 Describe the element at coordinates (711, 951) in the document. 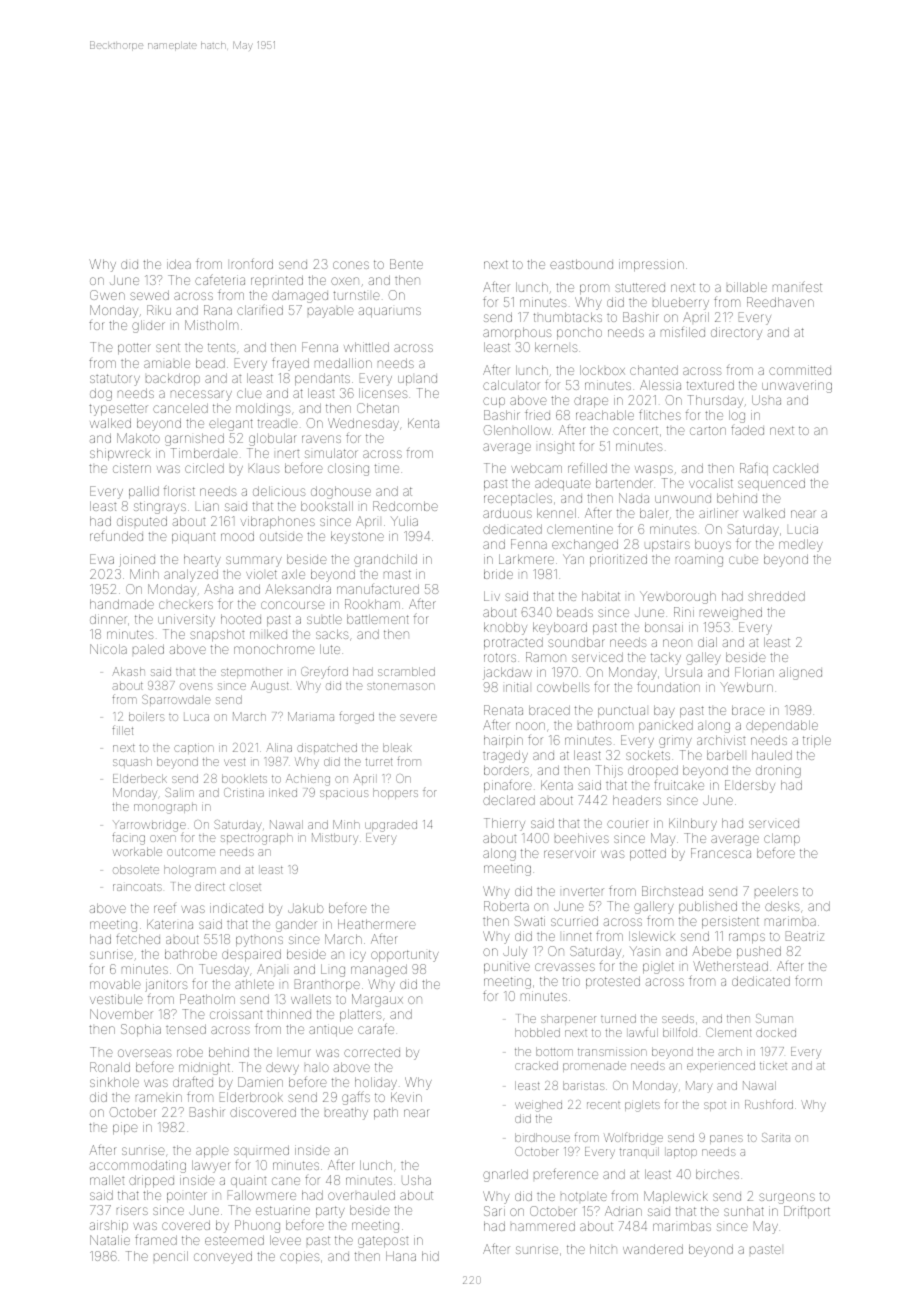

I see `Abebe` at that location.
